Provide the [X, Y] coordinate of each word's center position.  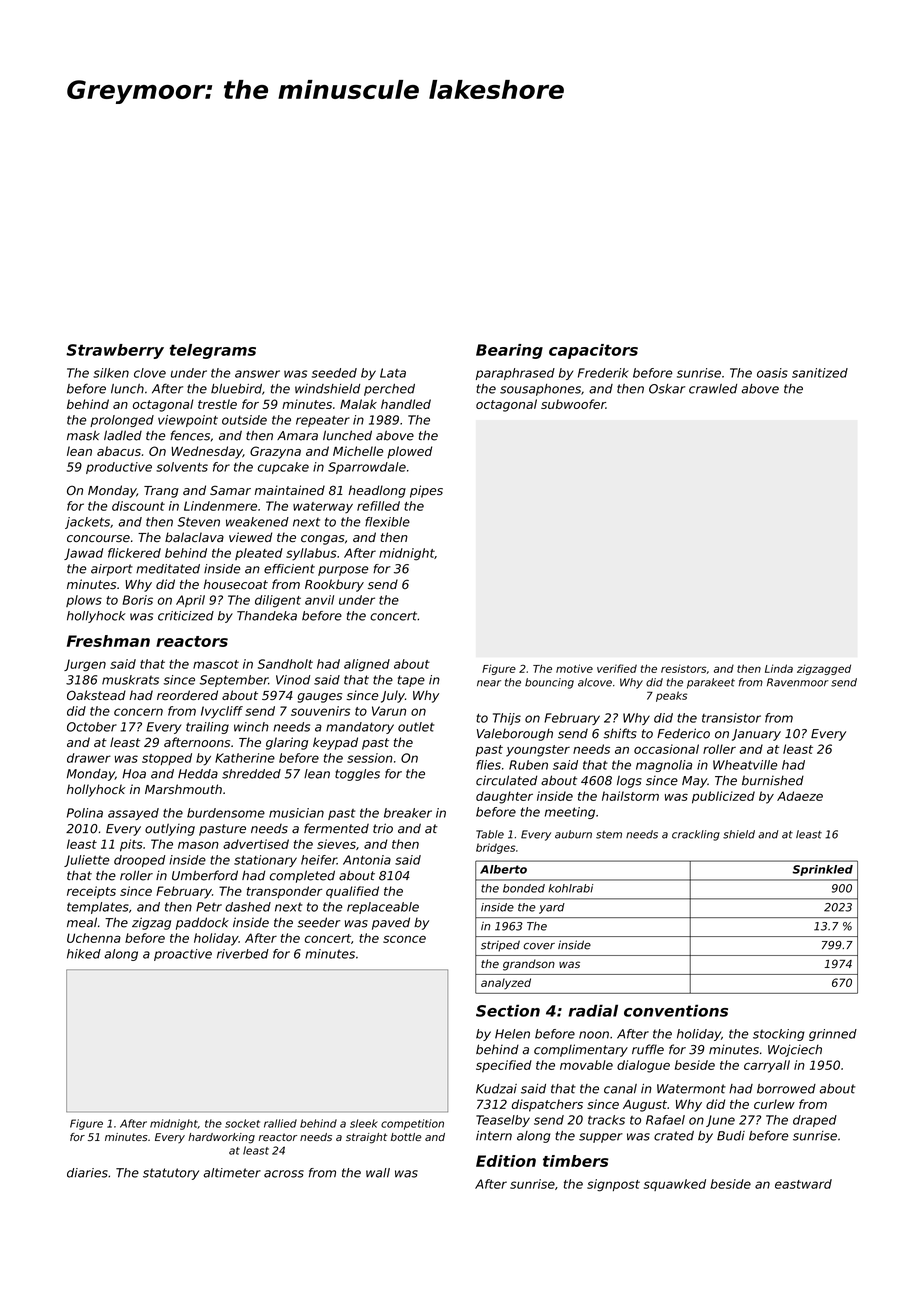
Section [508, 1010]
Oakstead [96, 695]
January [756, 735]
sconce [404, 939]
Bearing [509, 351]
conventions [676, 1010]
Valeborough [515, 734]
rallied [280, 1123]
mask [83, 435]
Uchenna [94, 938]
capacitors [593, 351]
